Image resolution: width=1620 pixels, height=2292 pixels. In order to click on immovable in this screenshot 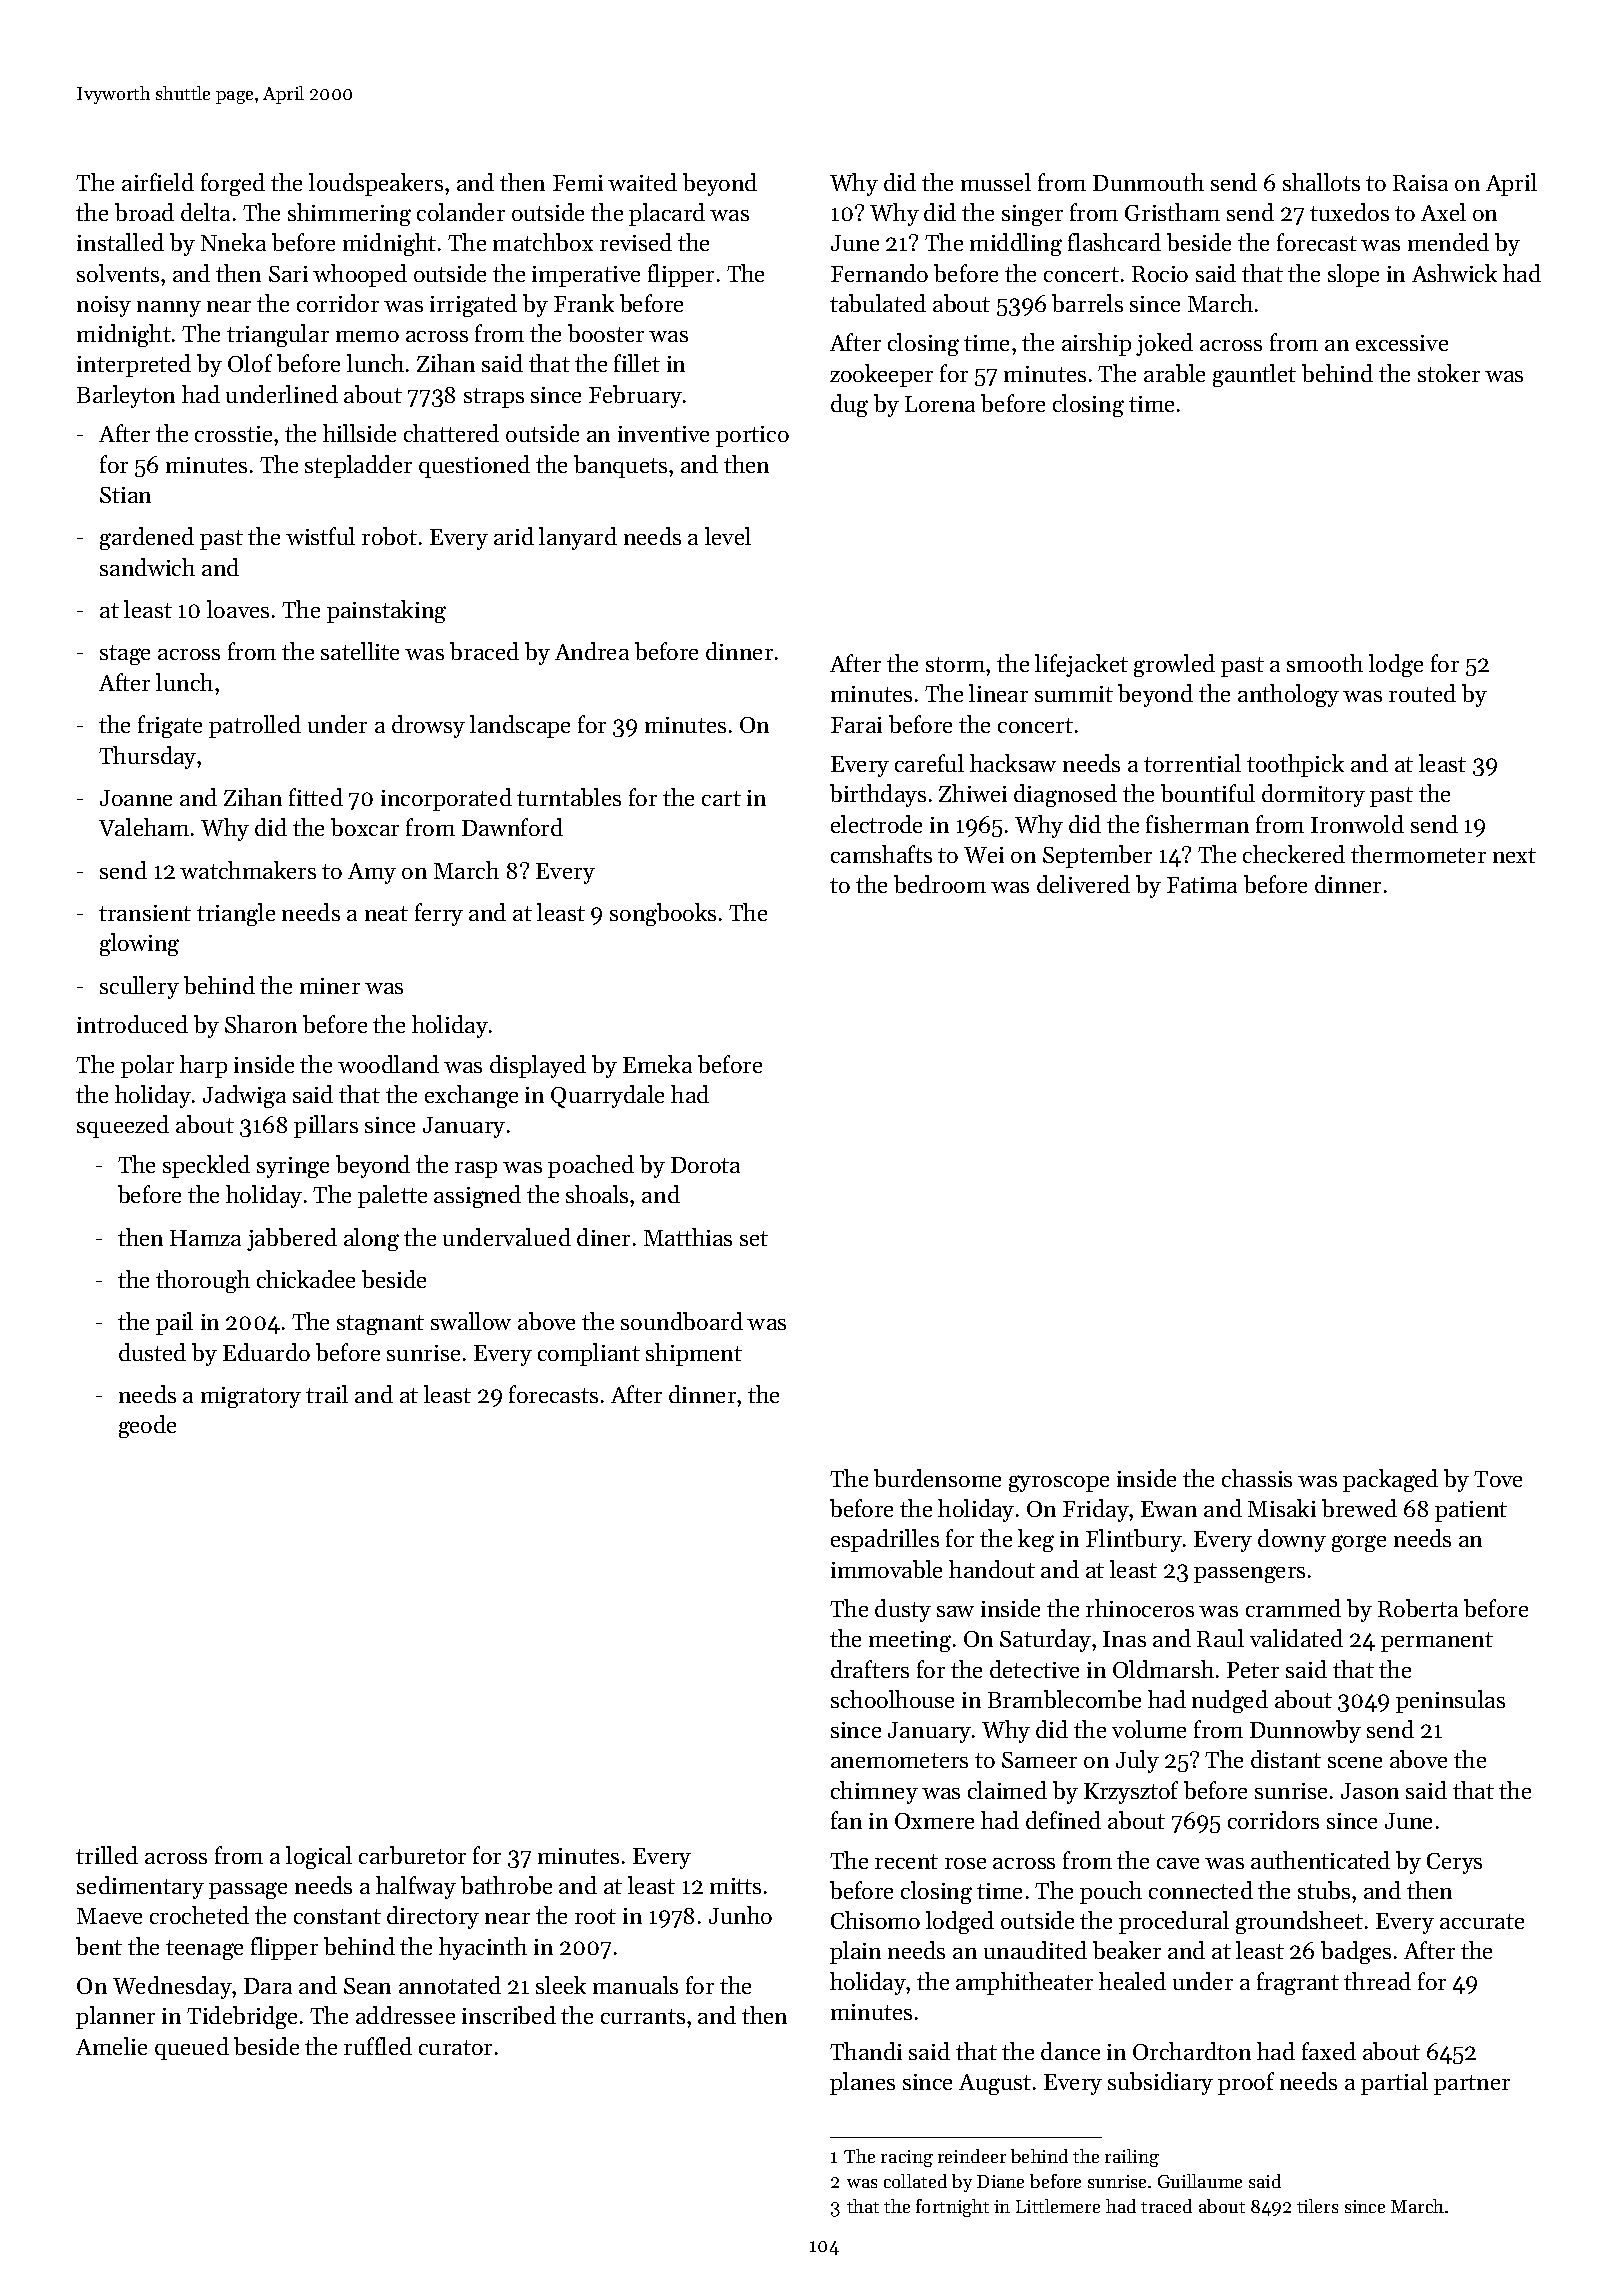, I will do `click(886, 1569)`.
